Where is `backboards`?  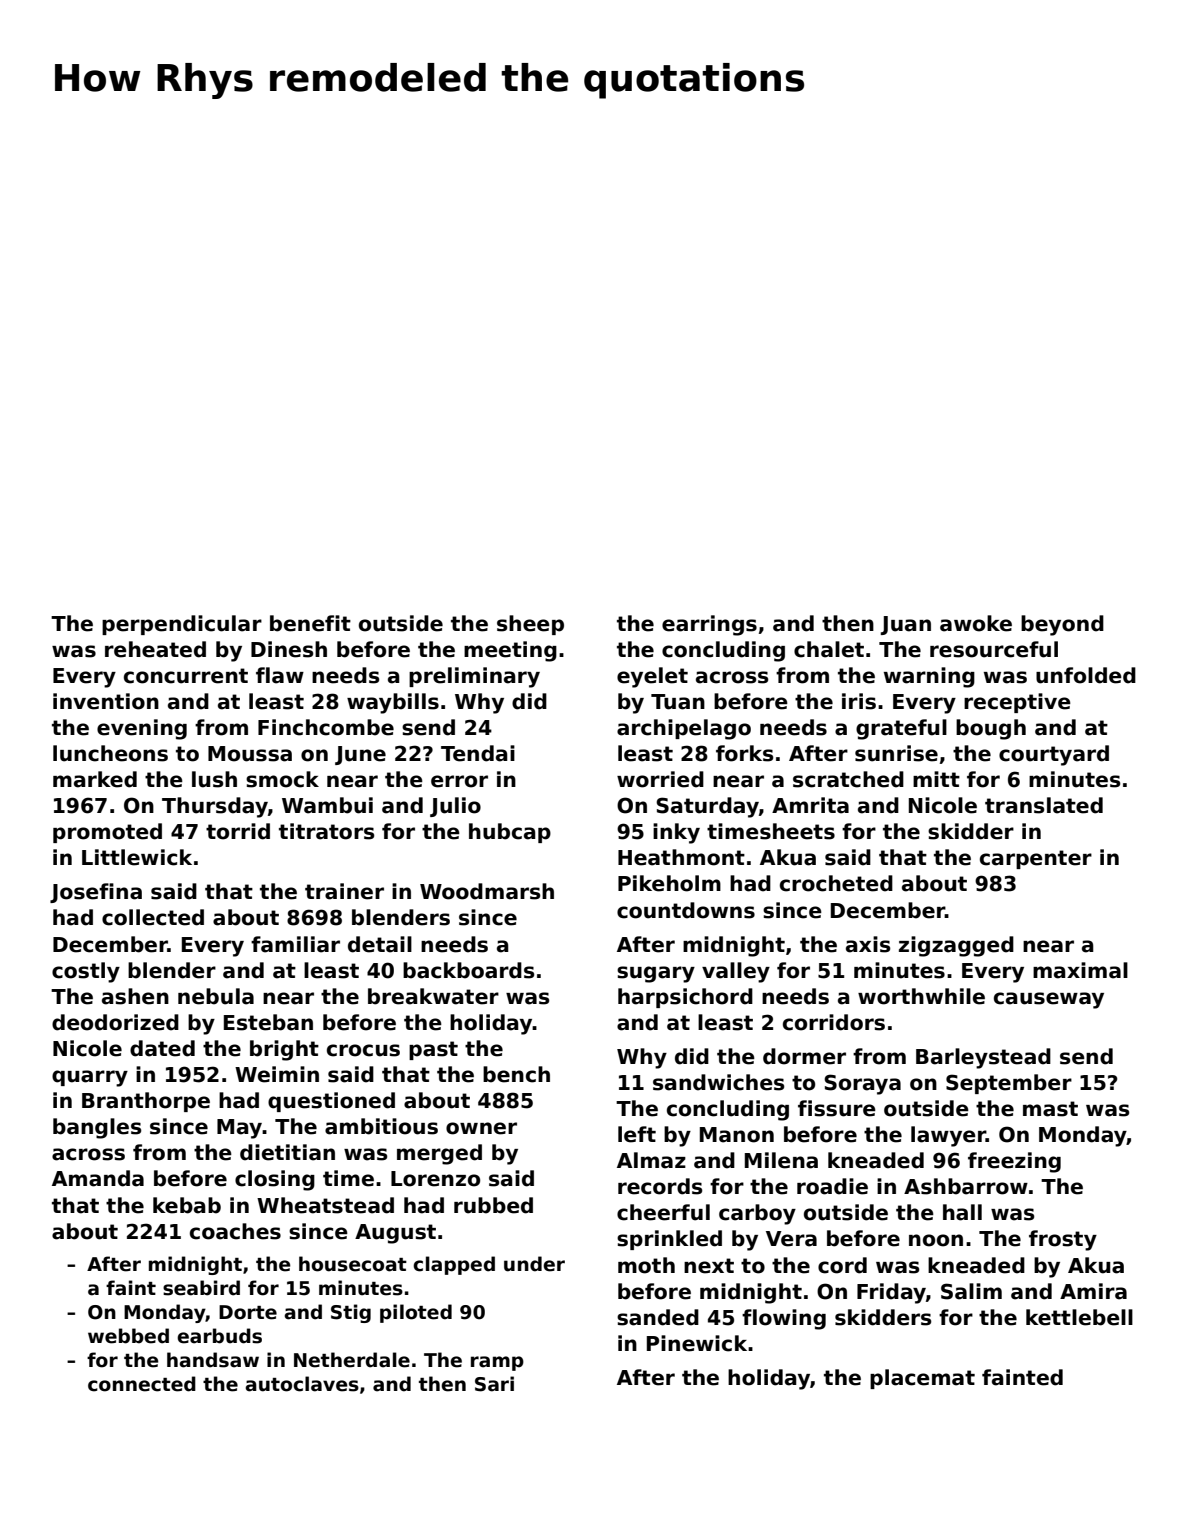
backboards is located at coordinates (468, 970).
